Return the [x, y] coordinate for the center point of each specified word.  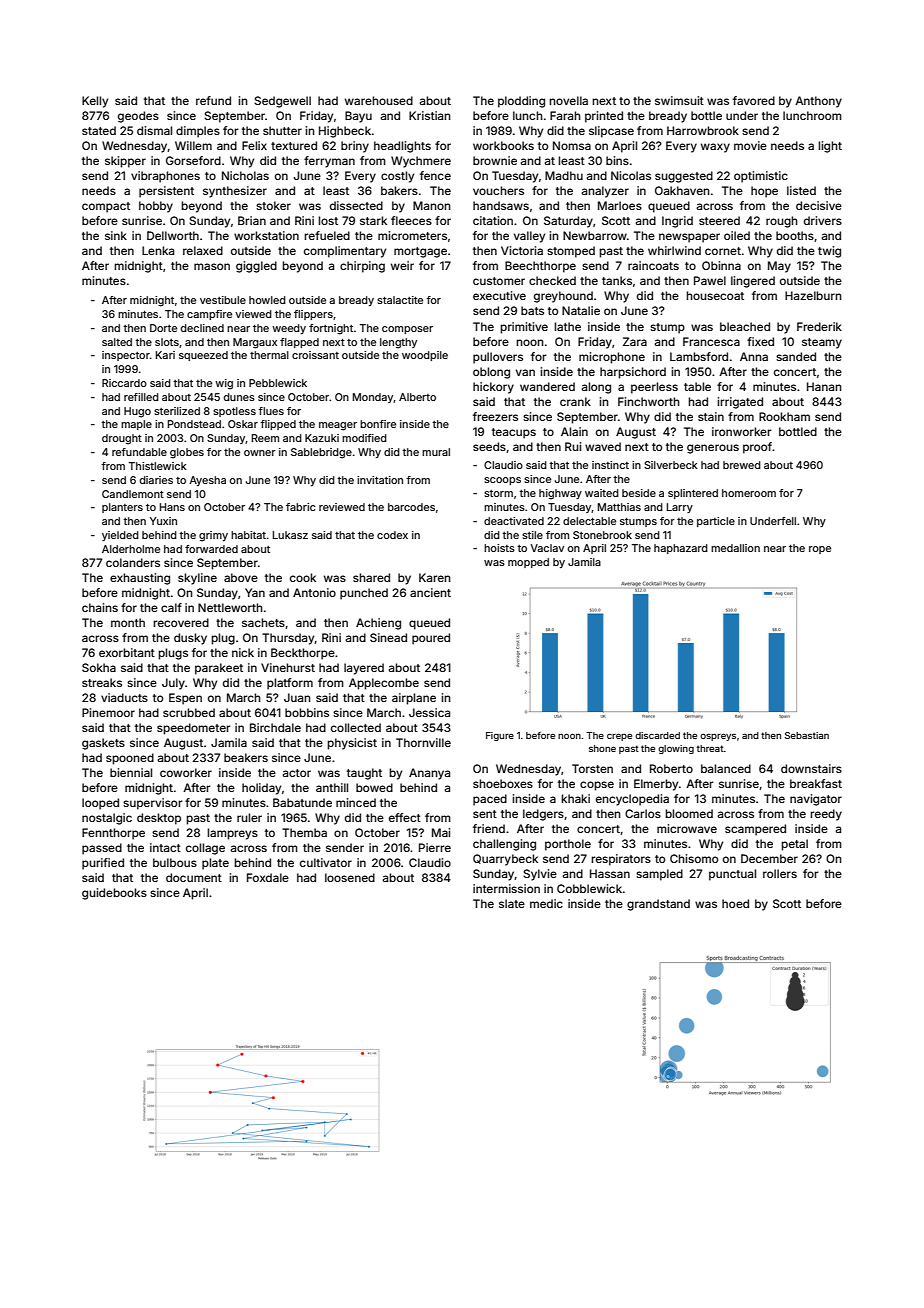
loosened [350, 877]
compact [106, 207]
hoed [735, 903]
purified [103, 864]
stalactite [400, 300]
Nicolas [631, 175]
